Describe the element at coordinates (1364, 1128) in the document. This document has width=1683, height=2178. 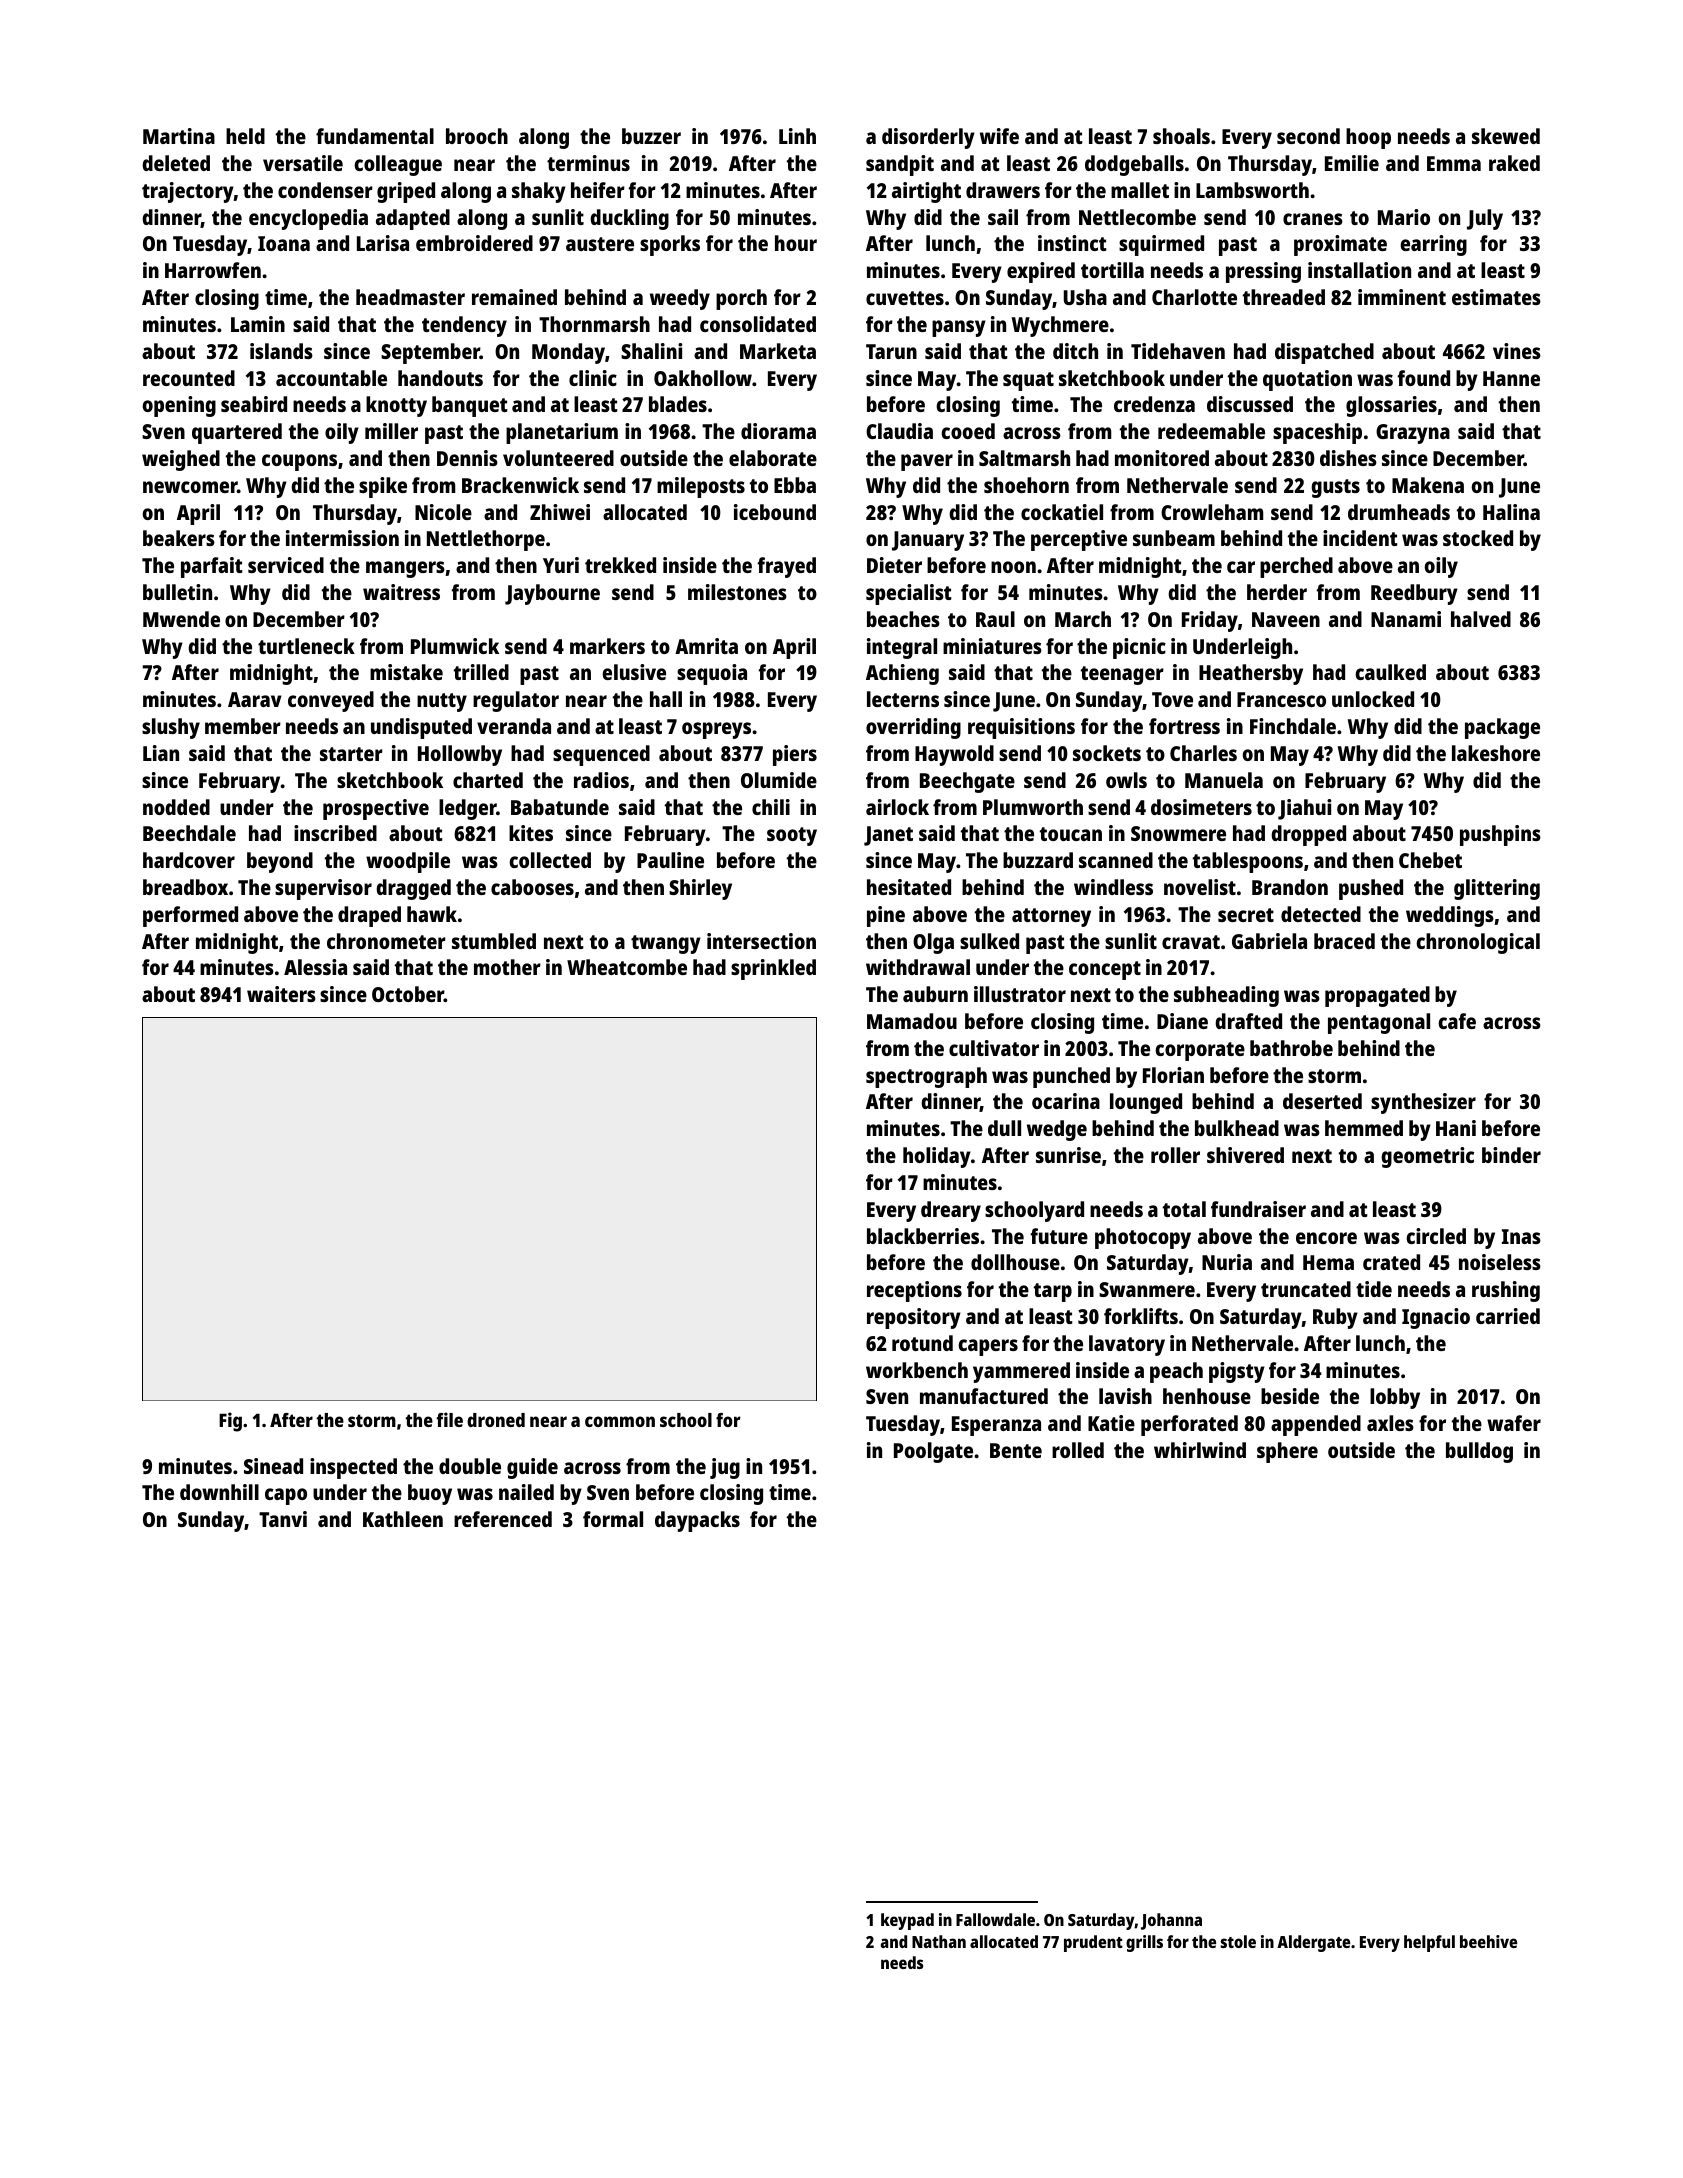
I see `hemmed` at that location.
